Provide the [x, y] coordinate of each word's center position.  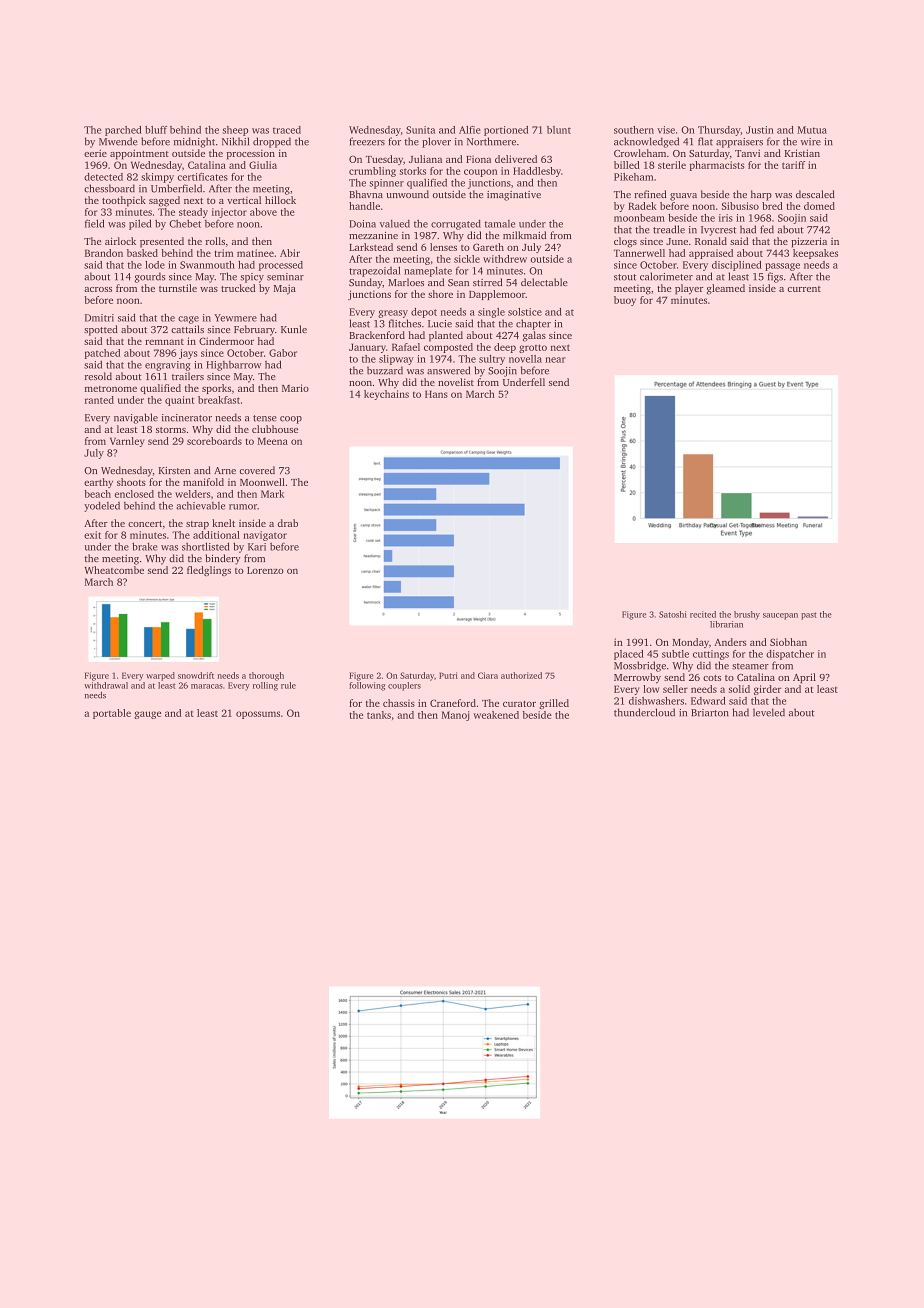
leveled [769, 712]
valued [395, 224]
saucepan [780, 616]
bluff [156, 130]
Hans [436, 394]
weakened [496, 715]
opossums [258, 715]
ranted [99, 400]
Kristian [802, 153]
